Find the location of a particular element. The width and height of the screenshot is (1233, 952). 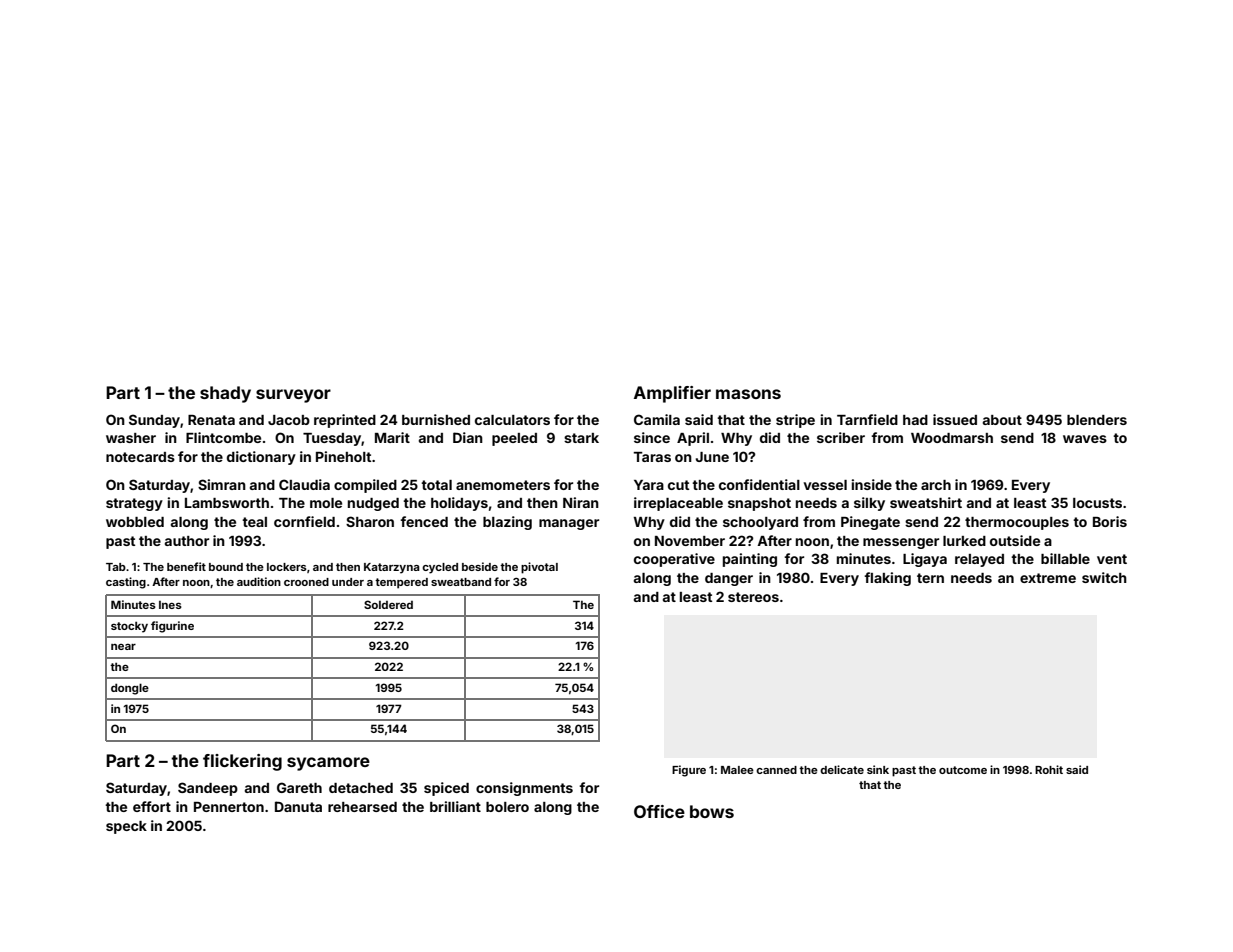

scriber is located at coordinates (841, 437).
